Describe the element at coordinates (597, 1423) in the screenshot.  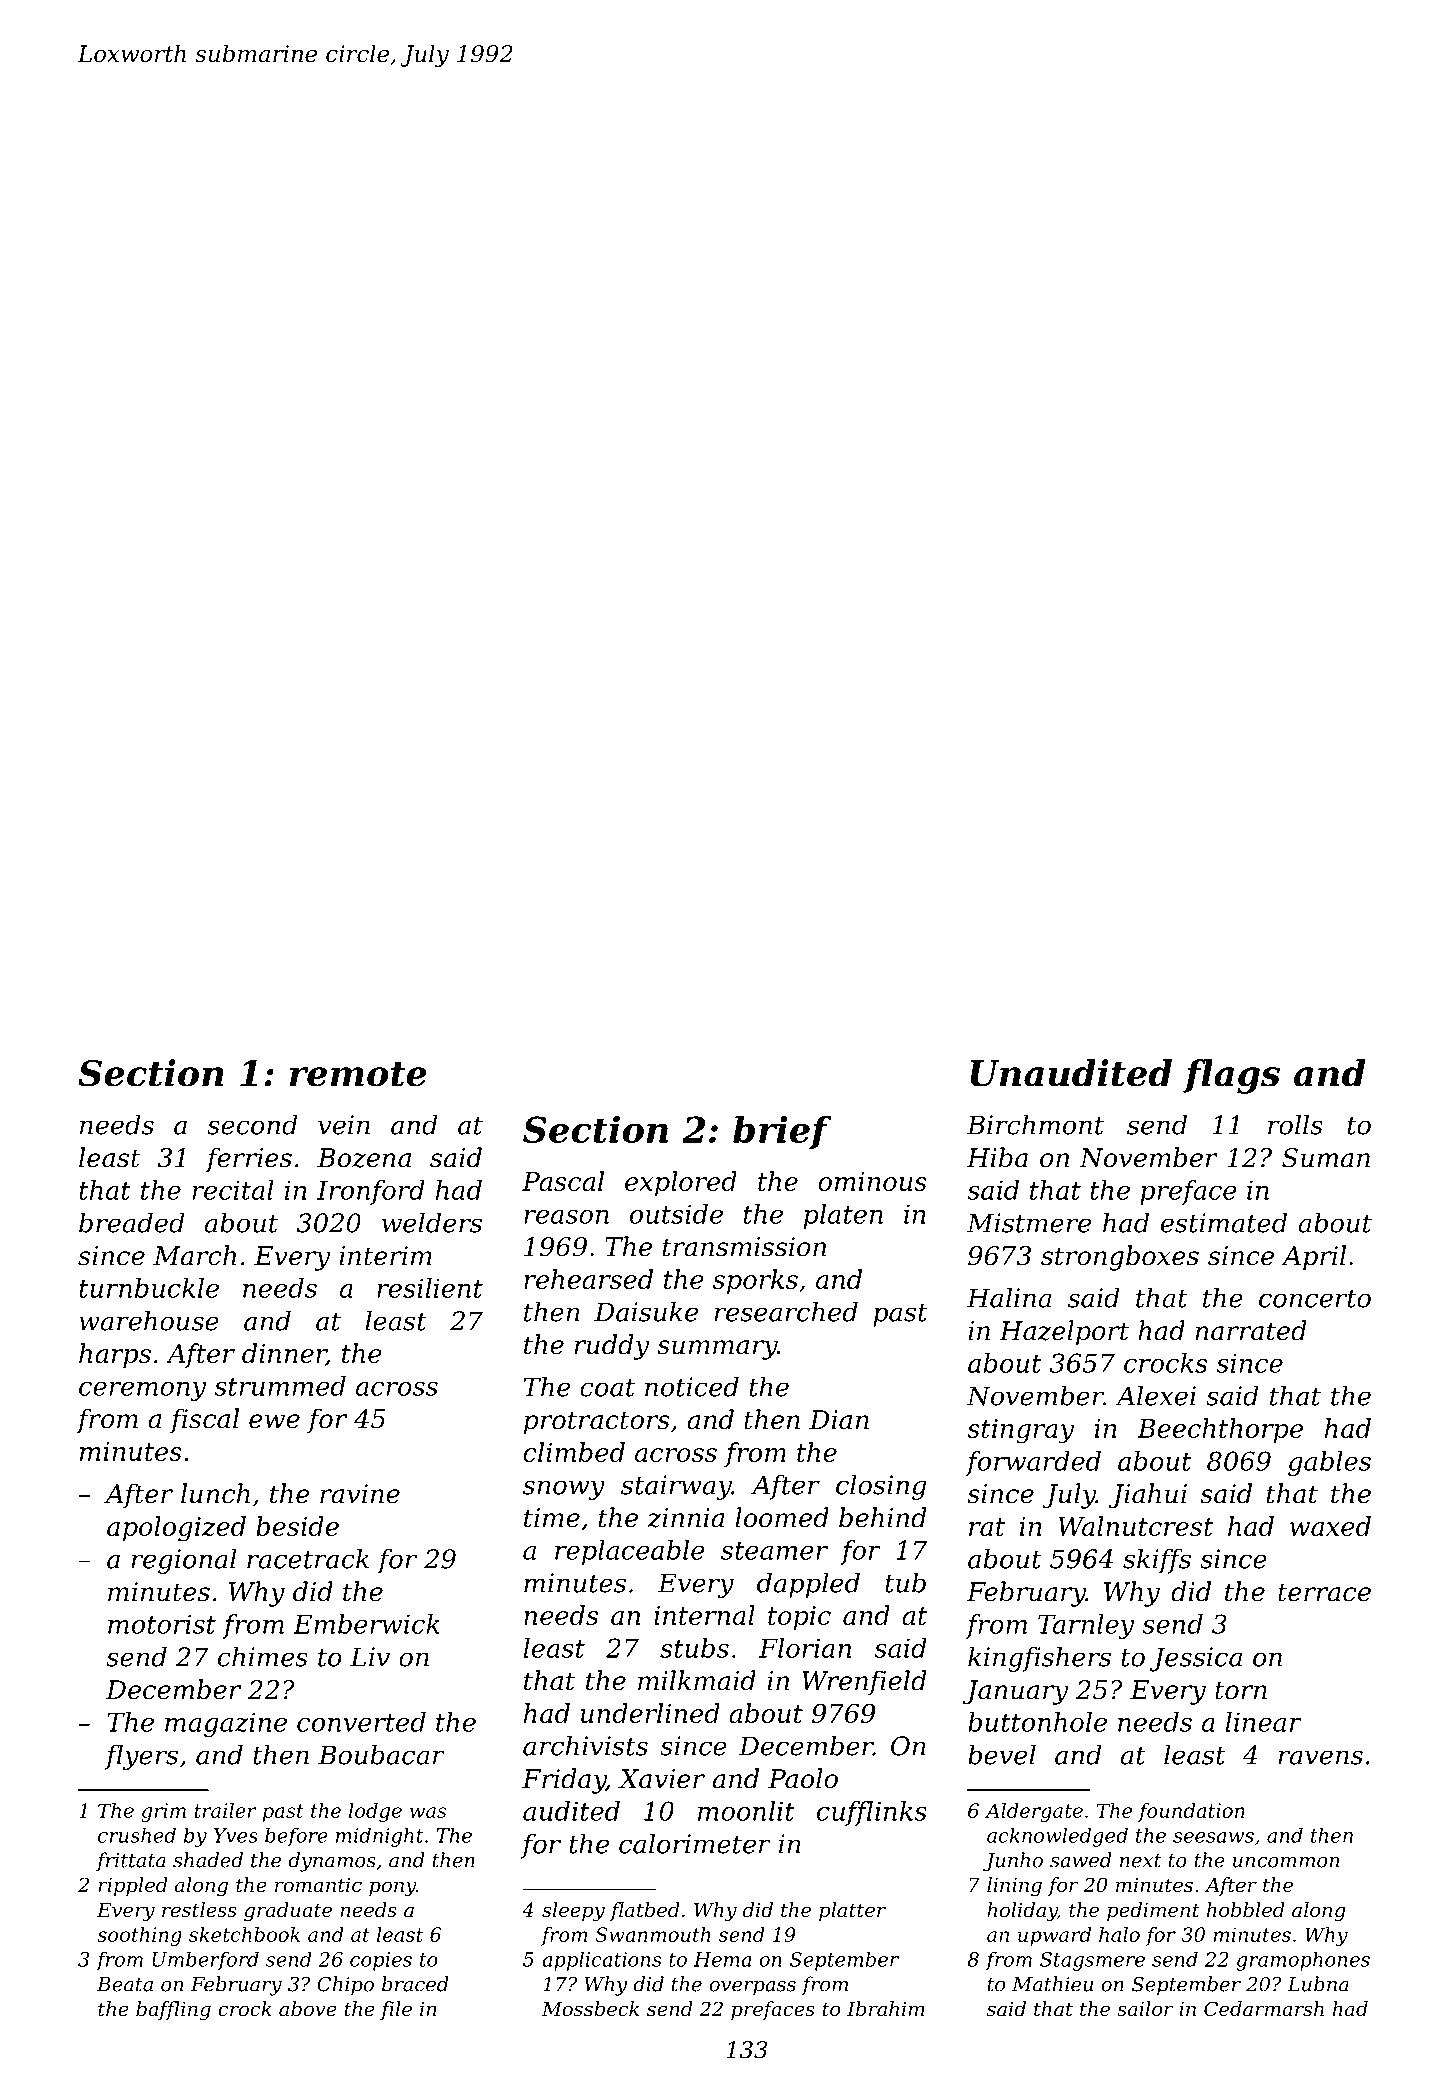
I see `protractors` at that location.
